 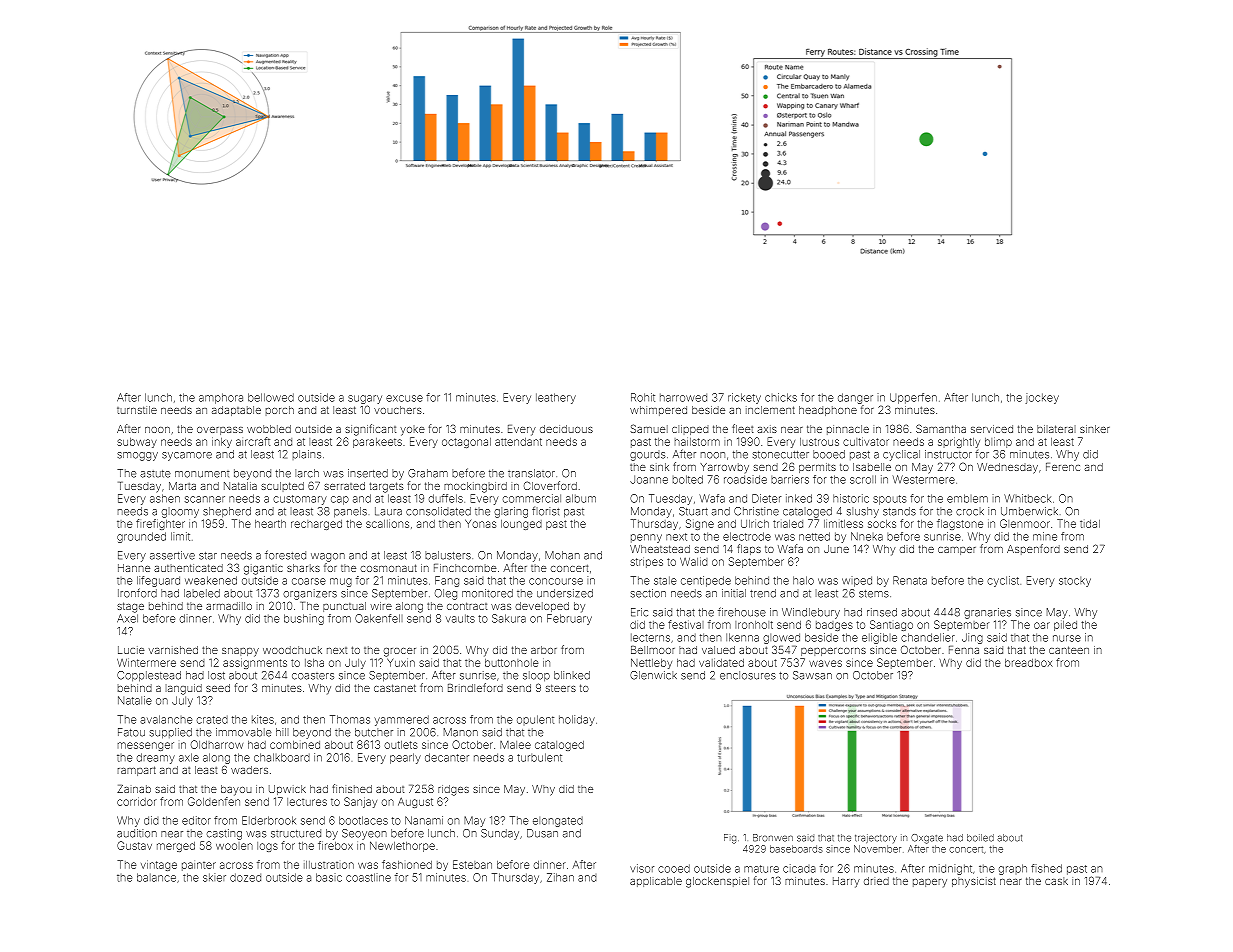 I want to click on yammered, so click(x=401, y=720).
